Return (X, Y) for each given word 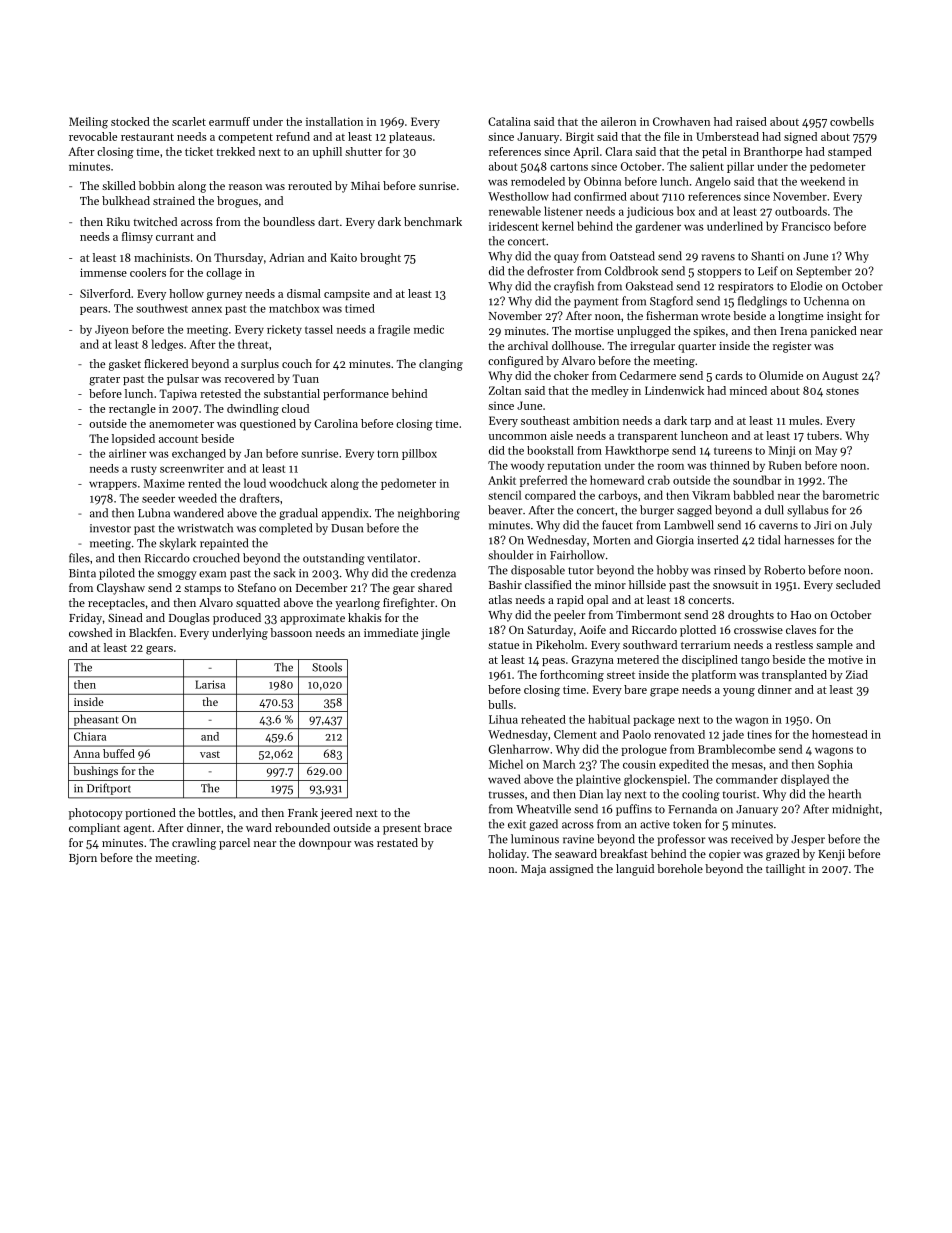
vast (210, 754)
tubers (823, 435)
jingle (435, 634)
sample (834, 646)
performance (356, 394)
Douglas (189, 619)
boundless (289, 221)
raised (751, 121)
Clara (618, 151)
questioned (268, 425)
